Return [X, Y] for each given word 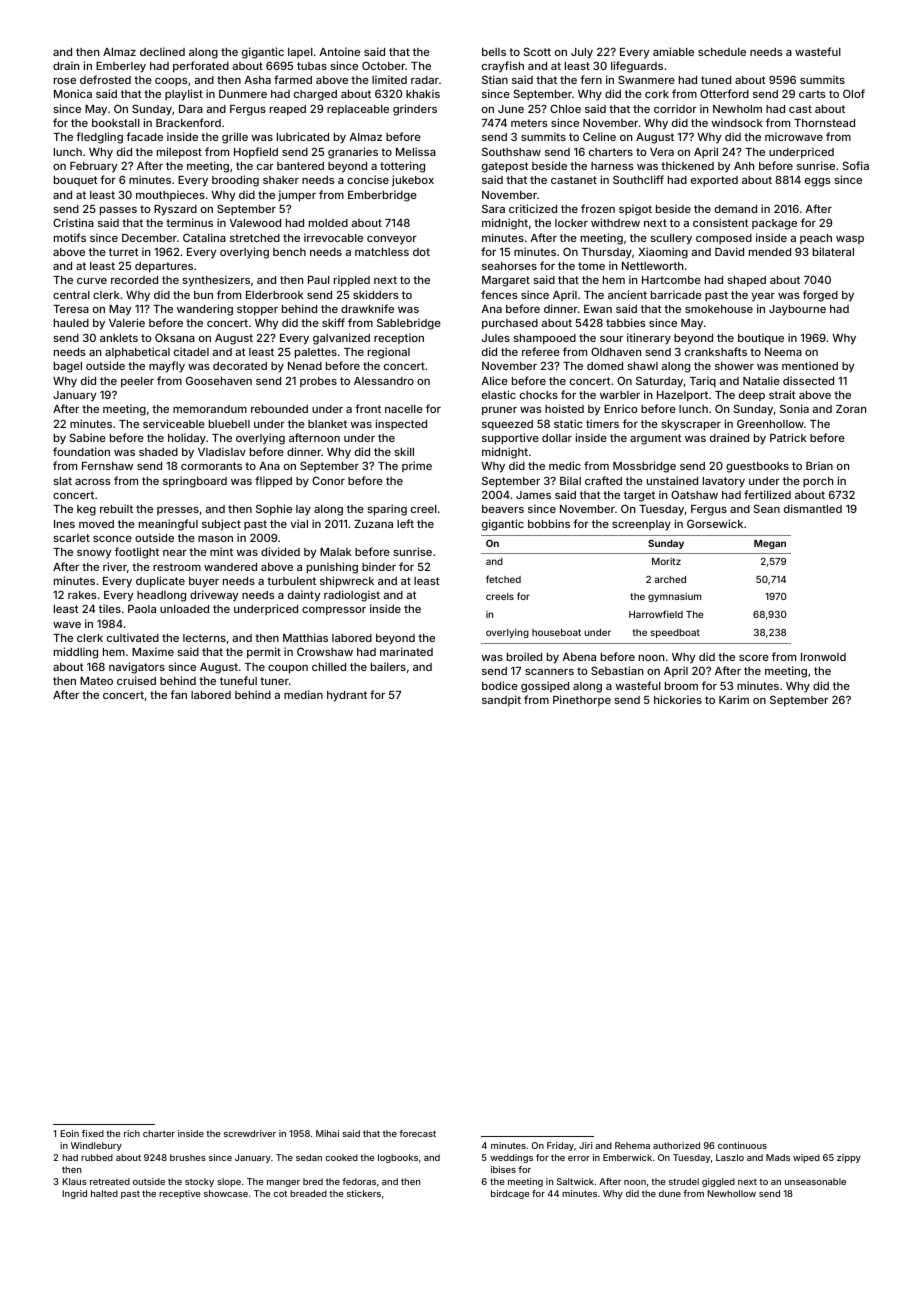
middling [76, 653]
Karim [734, 699]
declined [162, 51]
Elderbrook [275, 295]
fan [178, 694]
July [582, 53]
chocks [539, 395]
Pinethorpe [582, 700]
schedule [722, 52]
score [754, 658]
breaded [308, 1193]
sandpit [501, 700]
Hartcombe [671, 280]
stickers [364, 1193]
